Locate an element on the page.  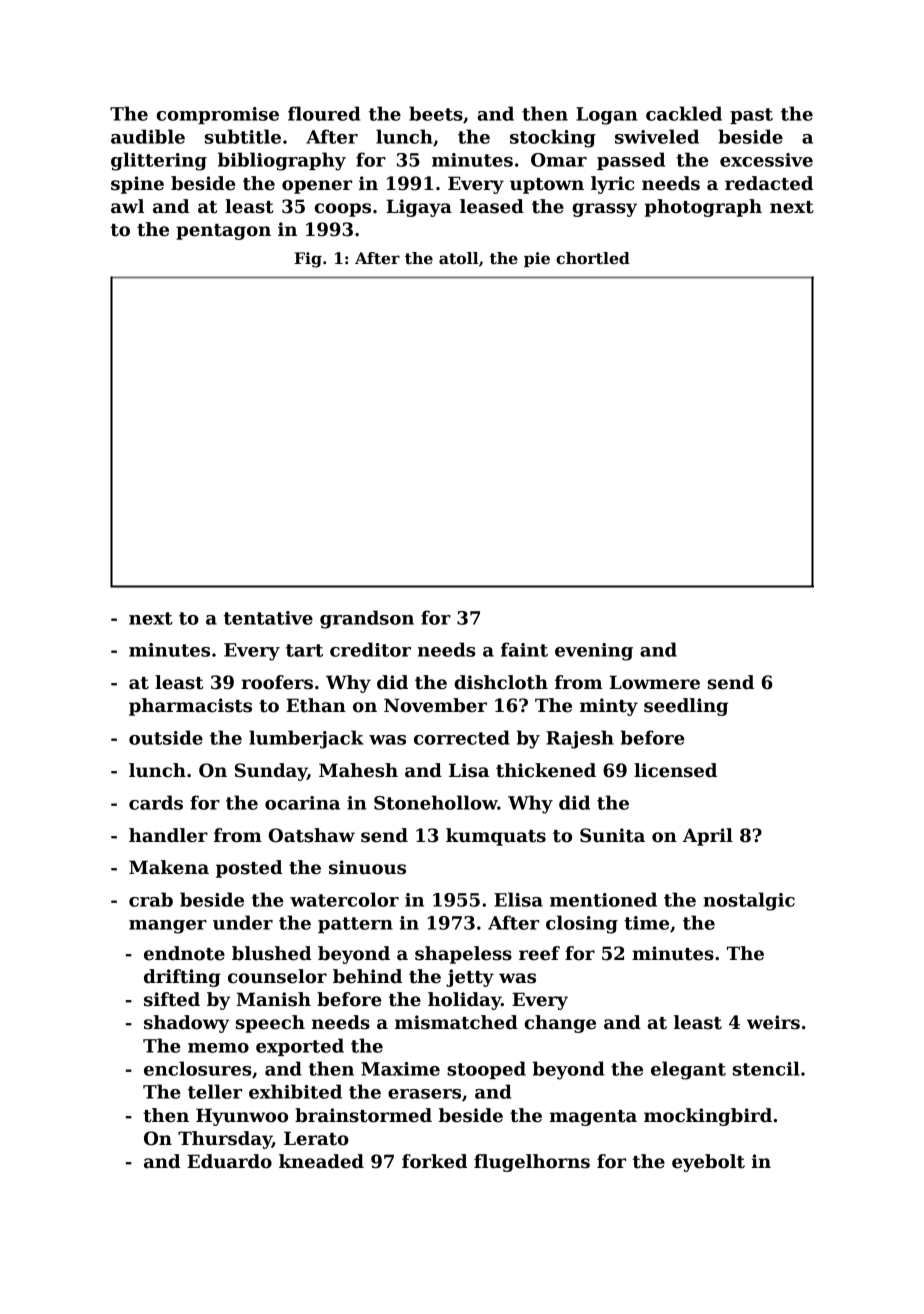
Stonehollow is located at coordinates (436, 802).
